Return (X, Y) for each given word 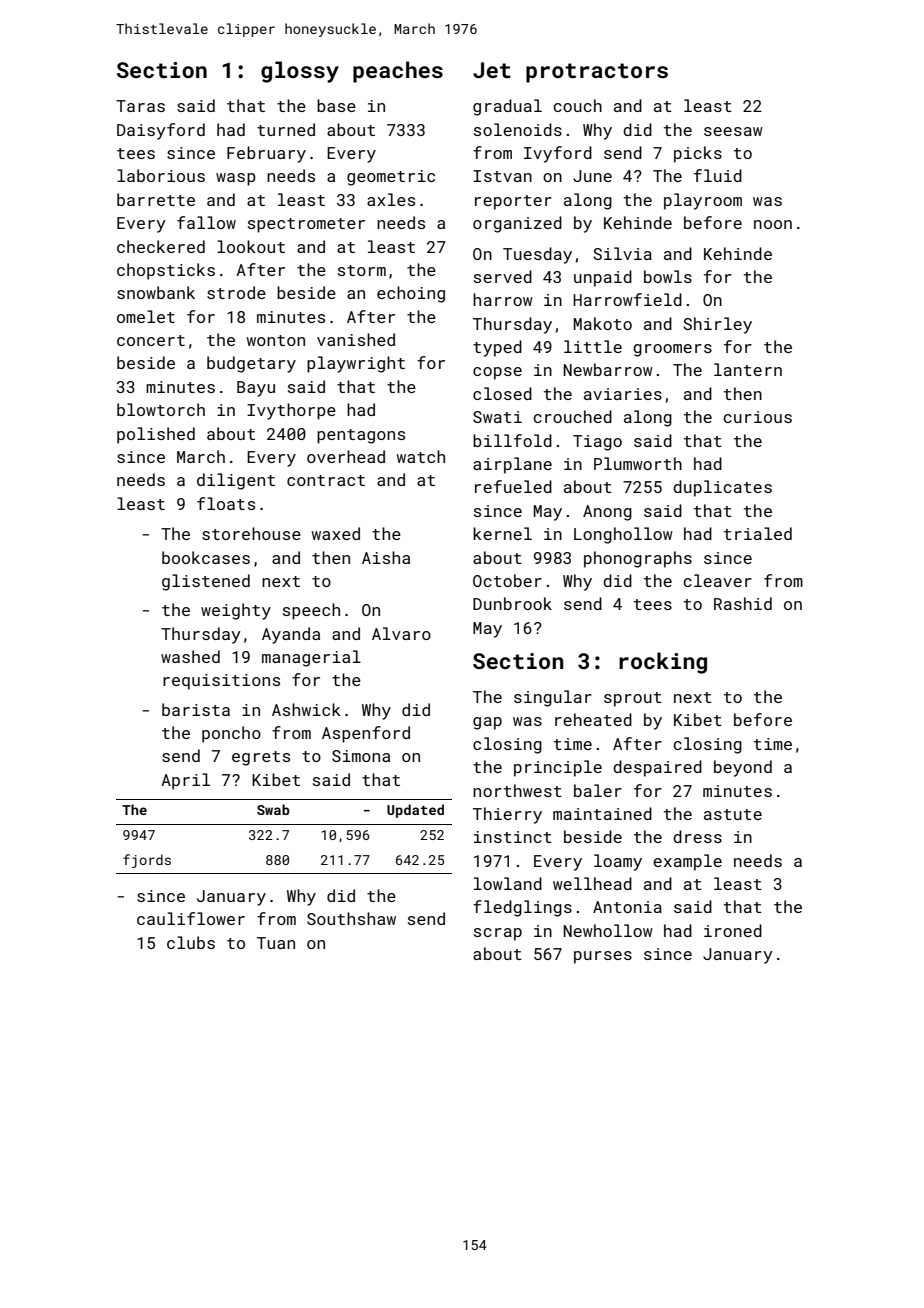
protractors (597, 73)
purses (603, 957)
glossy (300, 72)
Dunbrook (512, 603)
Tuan (276, 943)
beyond (743, 768)
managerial (311, 658)
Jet (492, 70)
